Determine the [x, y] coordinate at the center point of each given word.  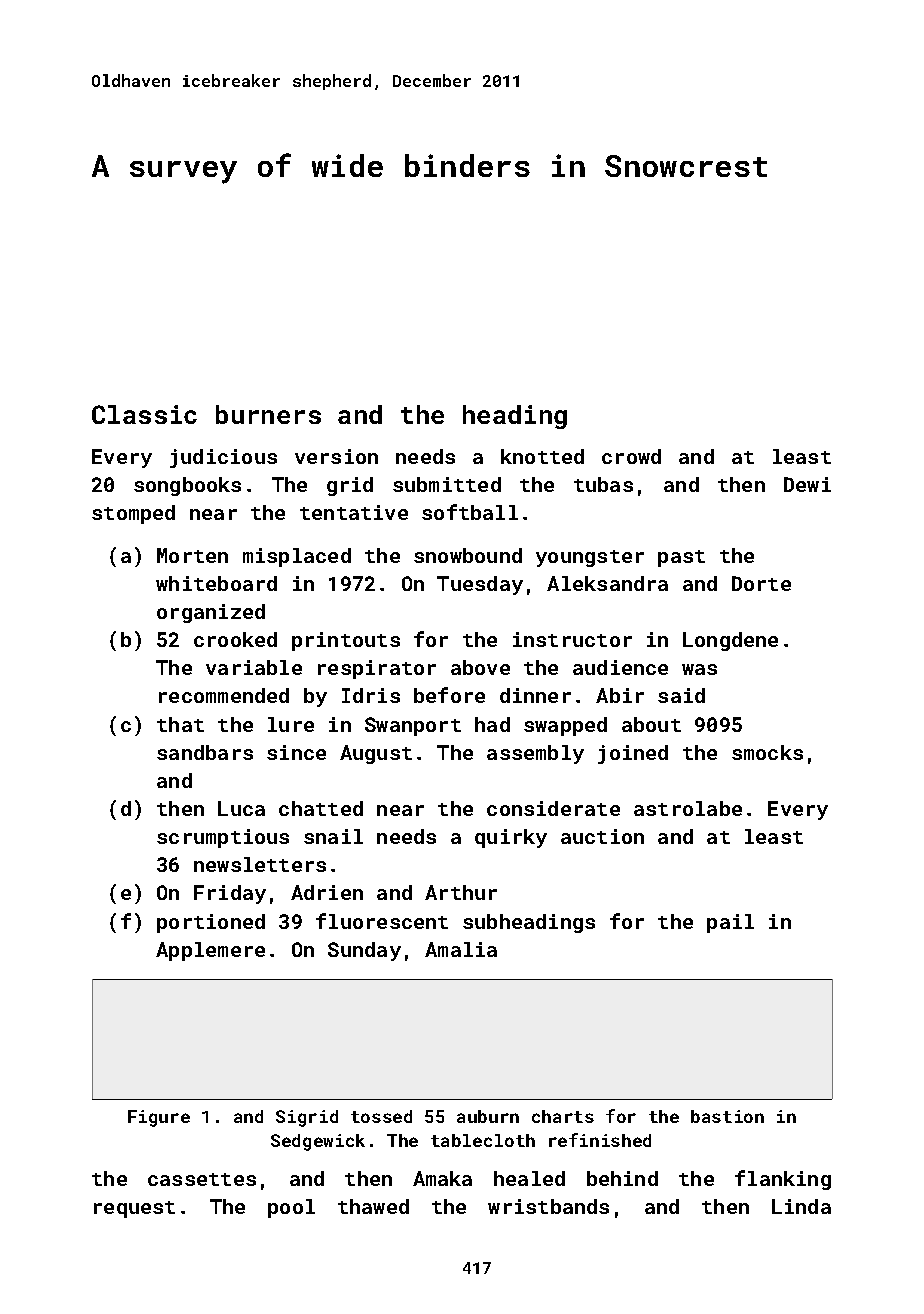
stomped [133, 514]
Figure [159, 1118]
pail [730, 923]
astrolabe [688, 808]
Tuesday [480, 585]
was [699, 669]
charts [563, 1116]
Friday [230, 894]
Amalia [461, 949]
